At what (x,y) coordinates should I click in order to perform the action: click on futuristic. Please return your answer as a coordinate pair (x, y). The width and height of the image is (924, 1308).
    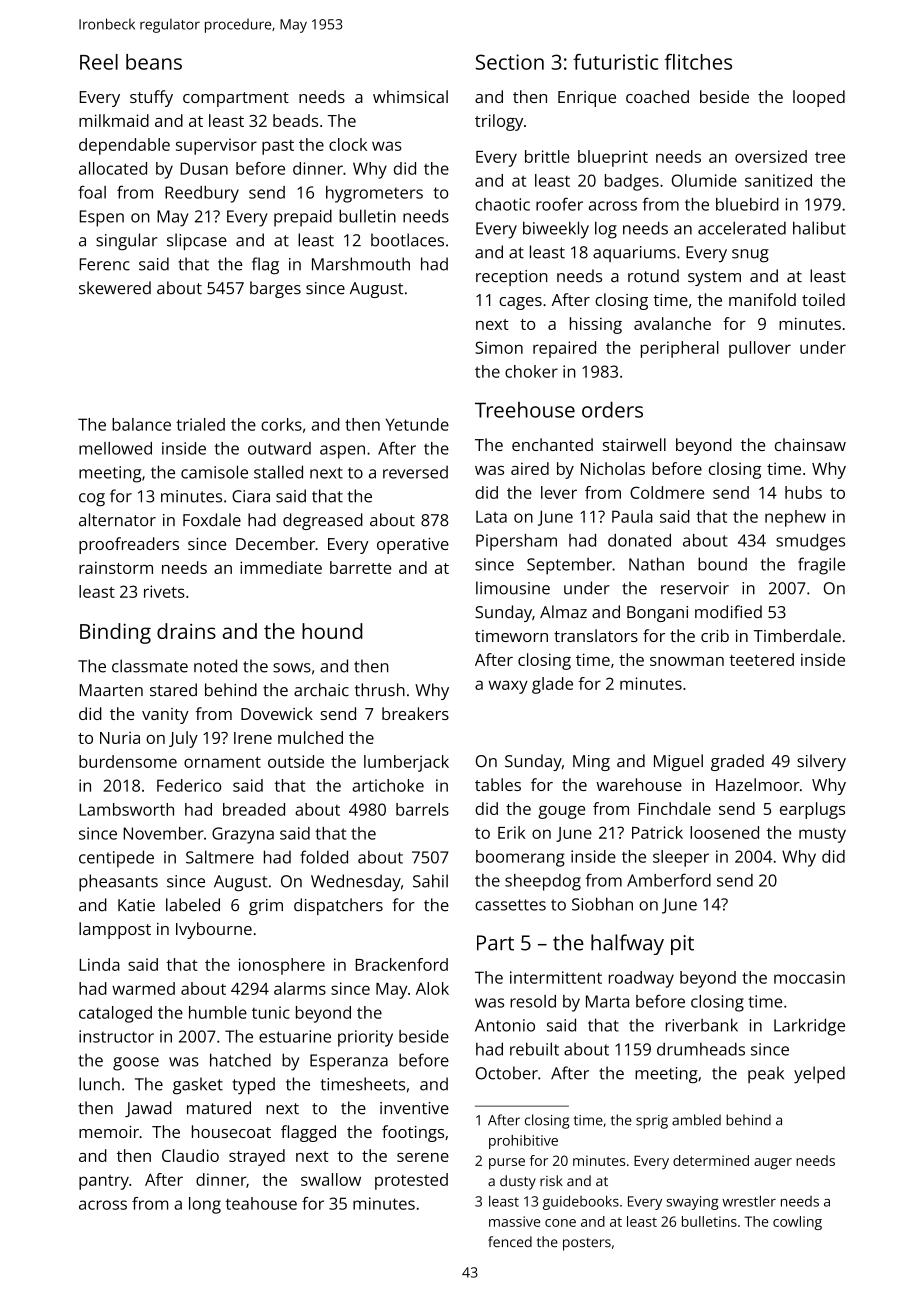
    Looking at the image, I should click on (615, 62).
